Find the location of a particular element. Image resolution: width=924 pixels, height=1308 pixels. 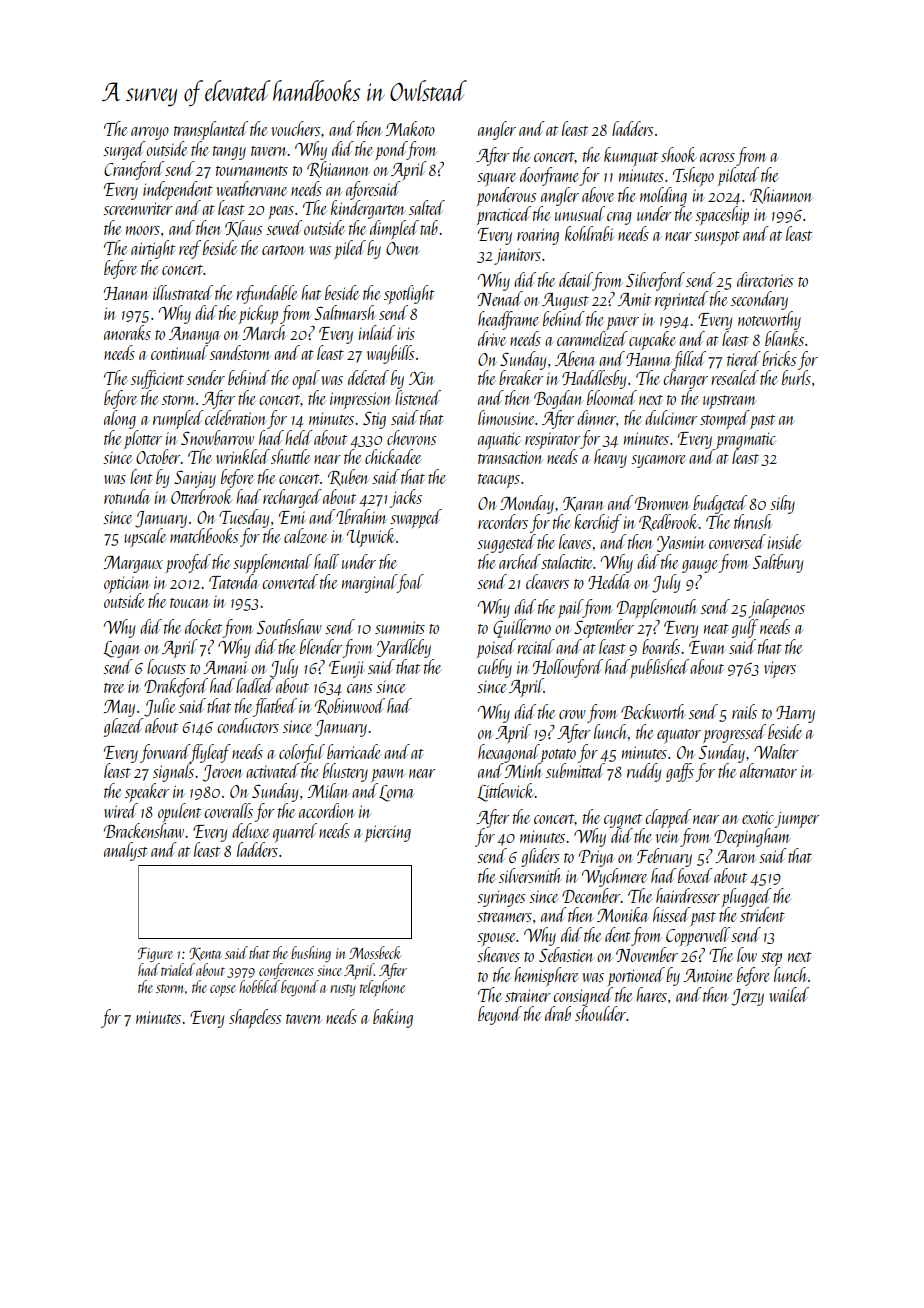

respirator is located at coordinates (552, 440).
